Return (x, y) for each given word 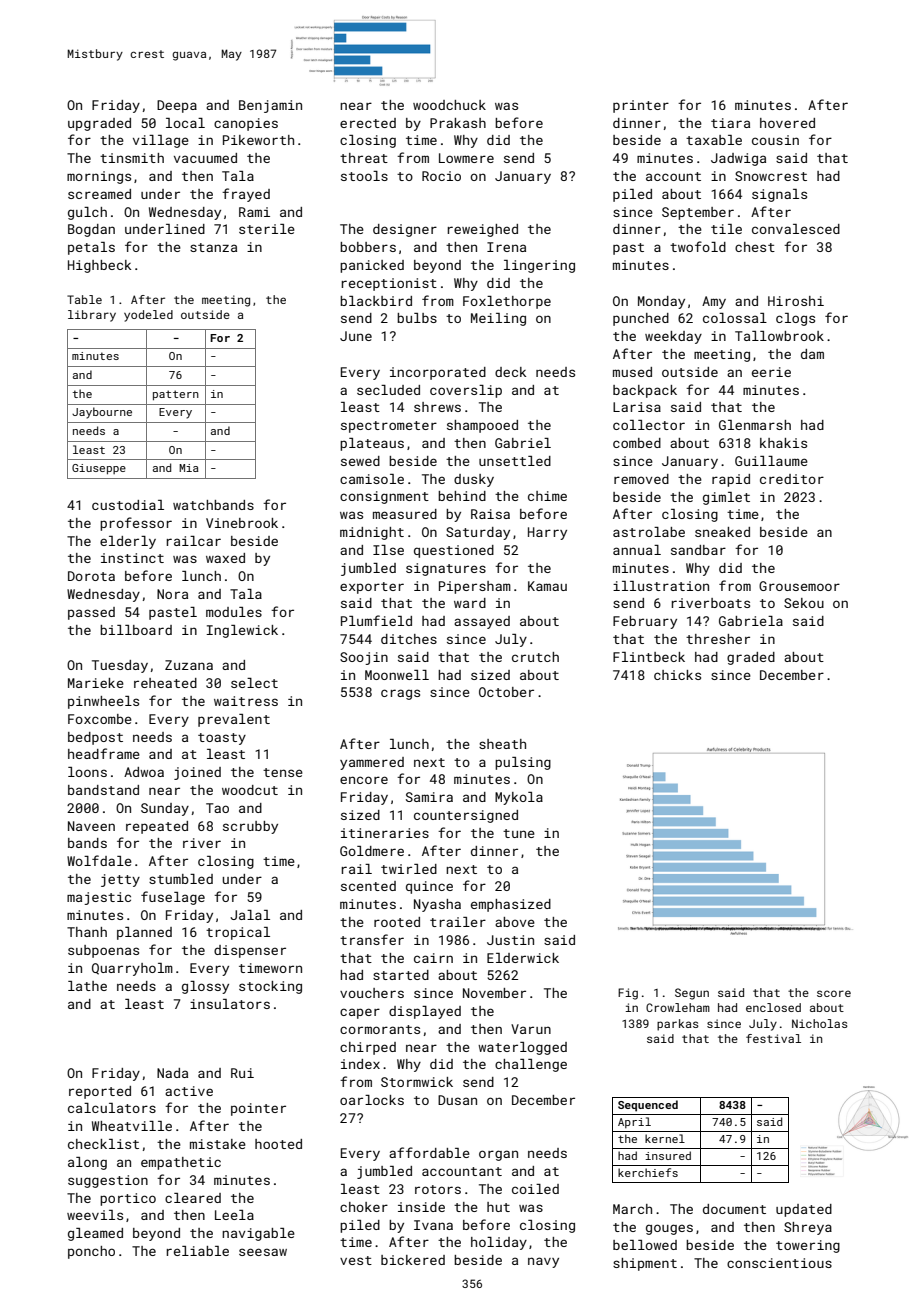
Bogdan (91, 230)
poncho (91, 1252)
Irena (506, 247)
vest (356, 1260)
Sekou (804, 603)
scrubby (250, 827)
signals (779, 195)
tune (519, 833)
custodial (128, 505)
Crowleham (678, 1007)
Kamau (547, 586)
